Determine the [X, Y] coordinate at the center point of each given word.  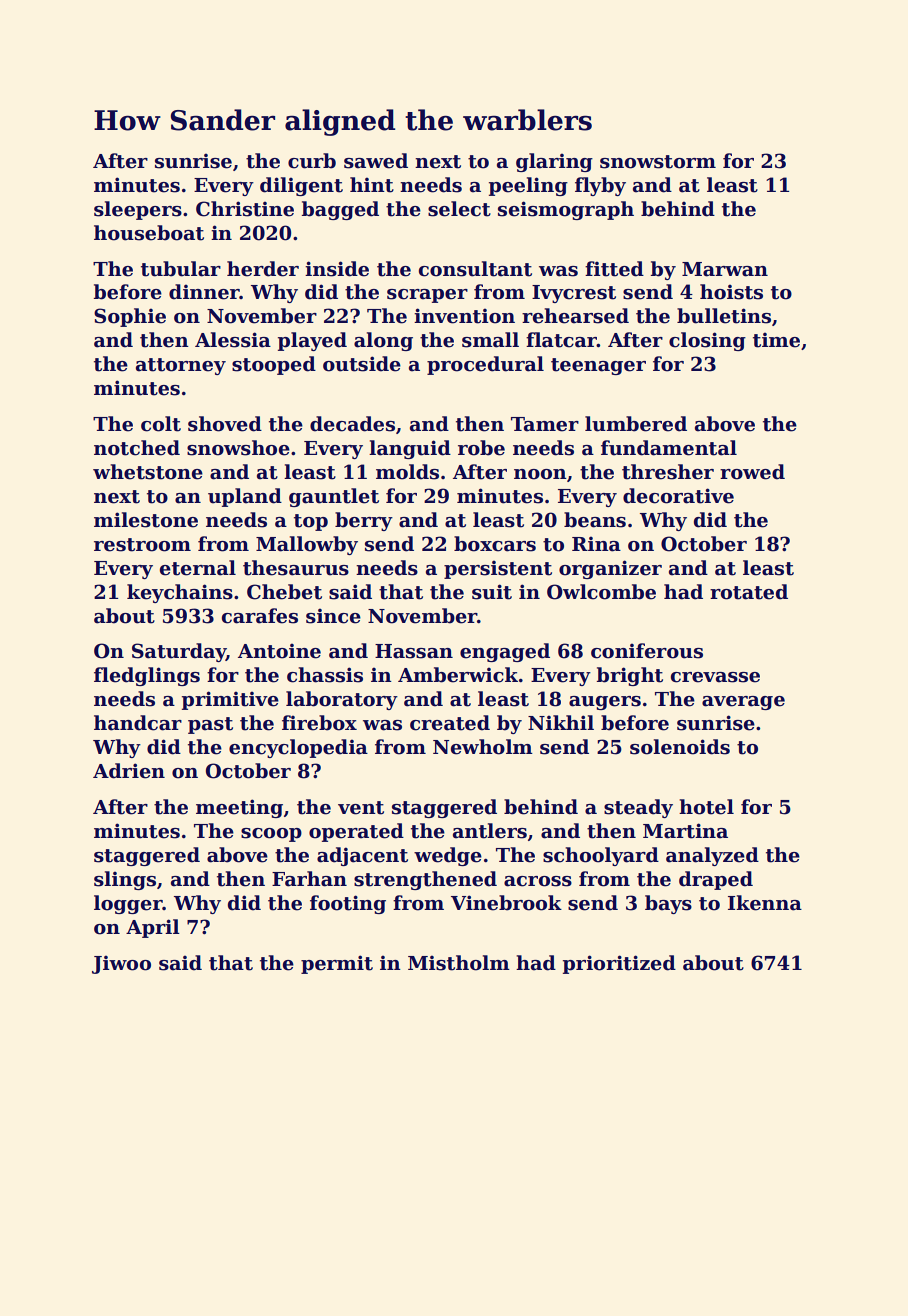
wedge [448, 856]
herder [263, 269]
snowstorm [658, 162]
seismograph [566, 210]
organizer [610, 569]
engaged [505, 652]
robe [481, 448]
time [776, 340]
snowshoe [238, 448]
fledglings [147, 676]
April [153, 928]
